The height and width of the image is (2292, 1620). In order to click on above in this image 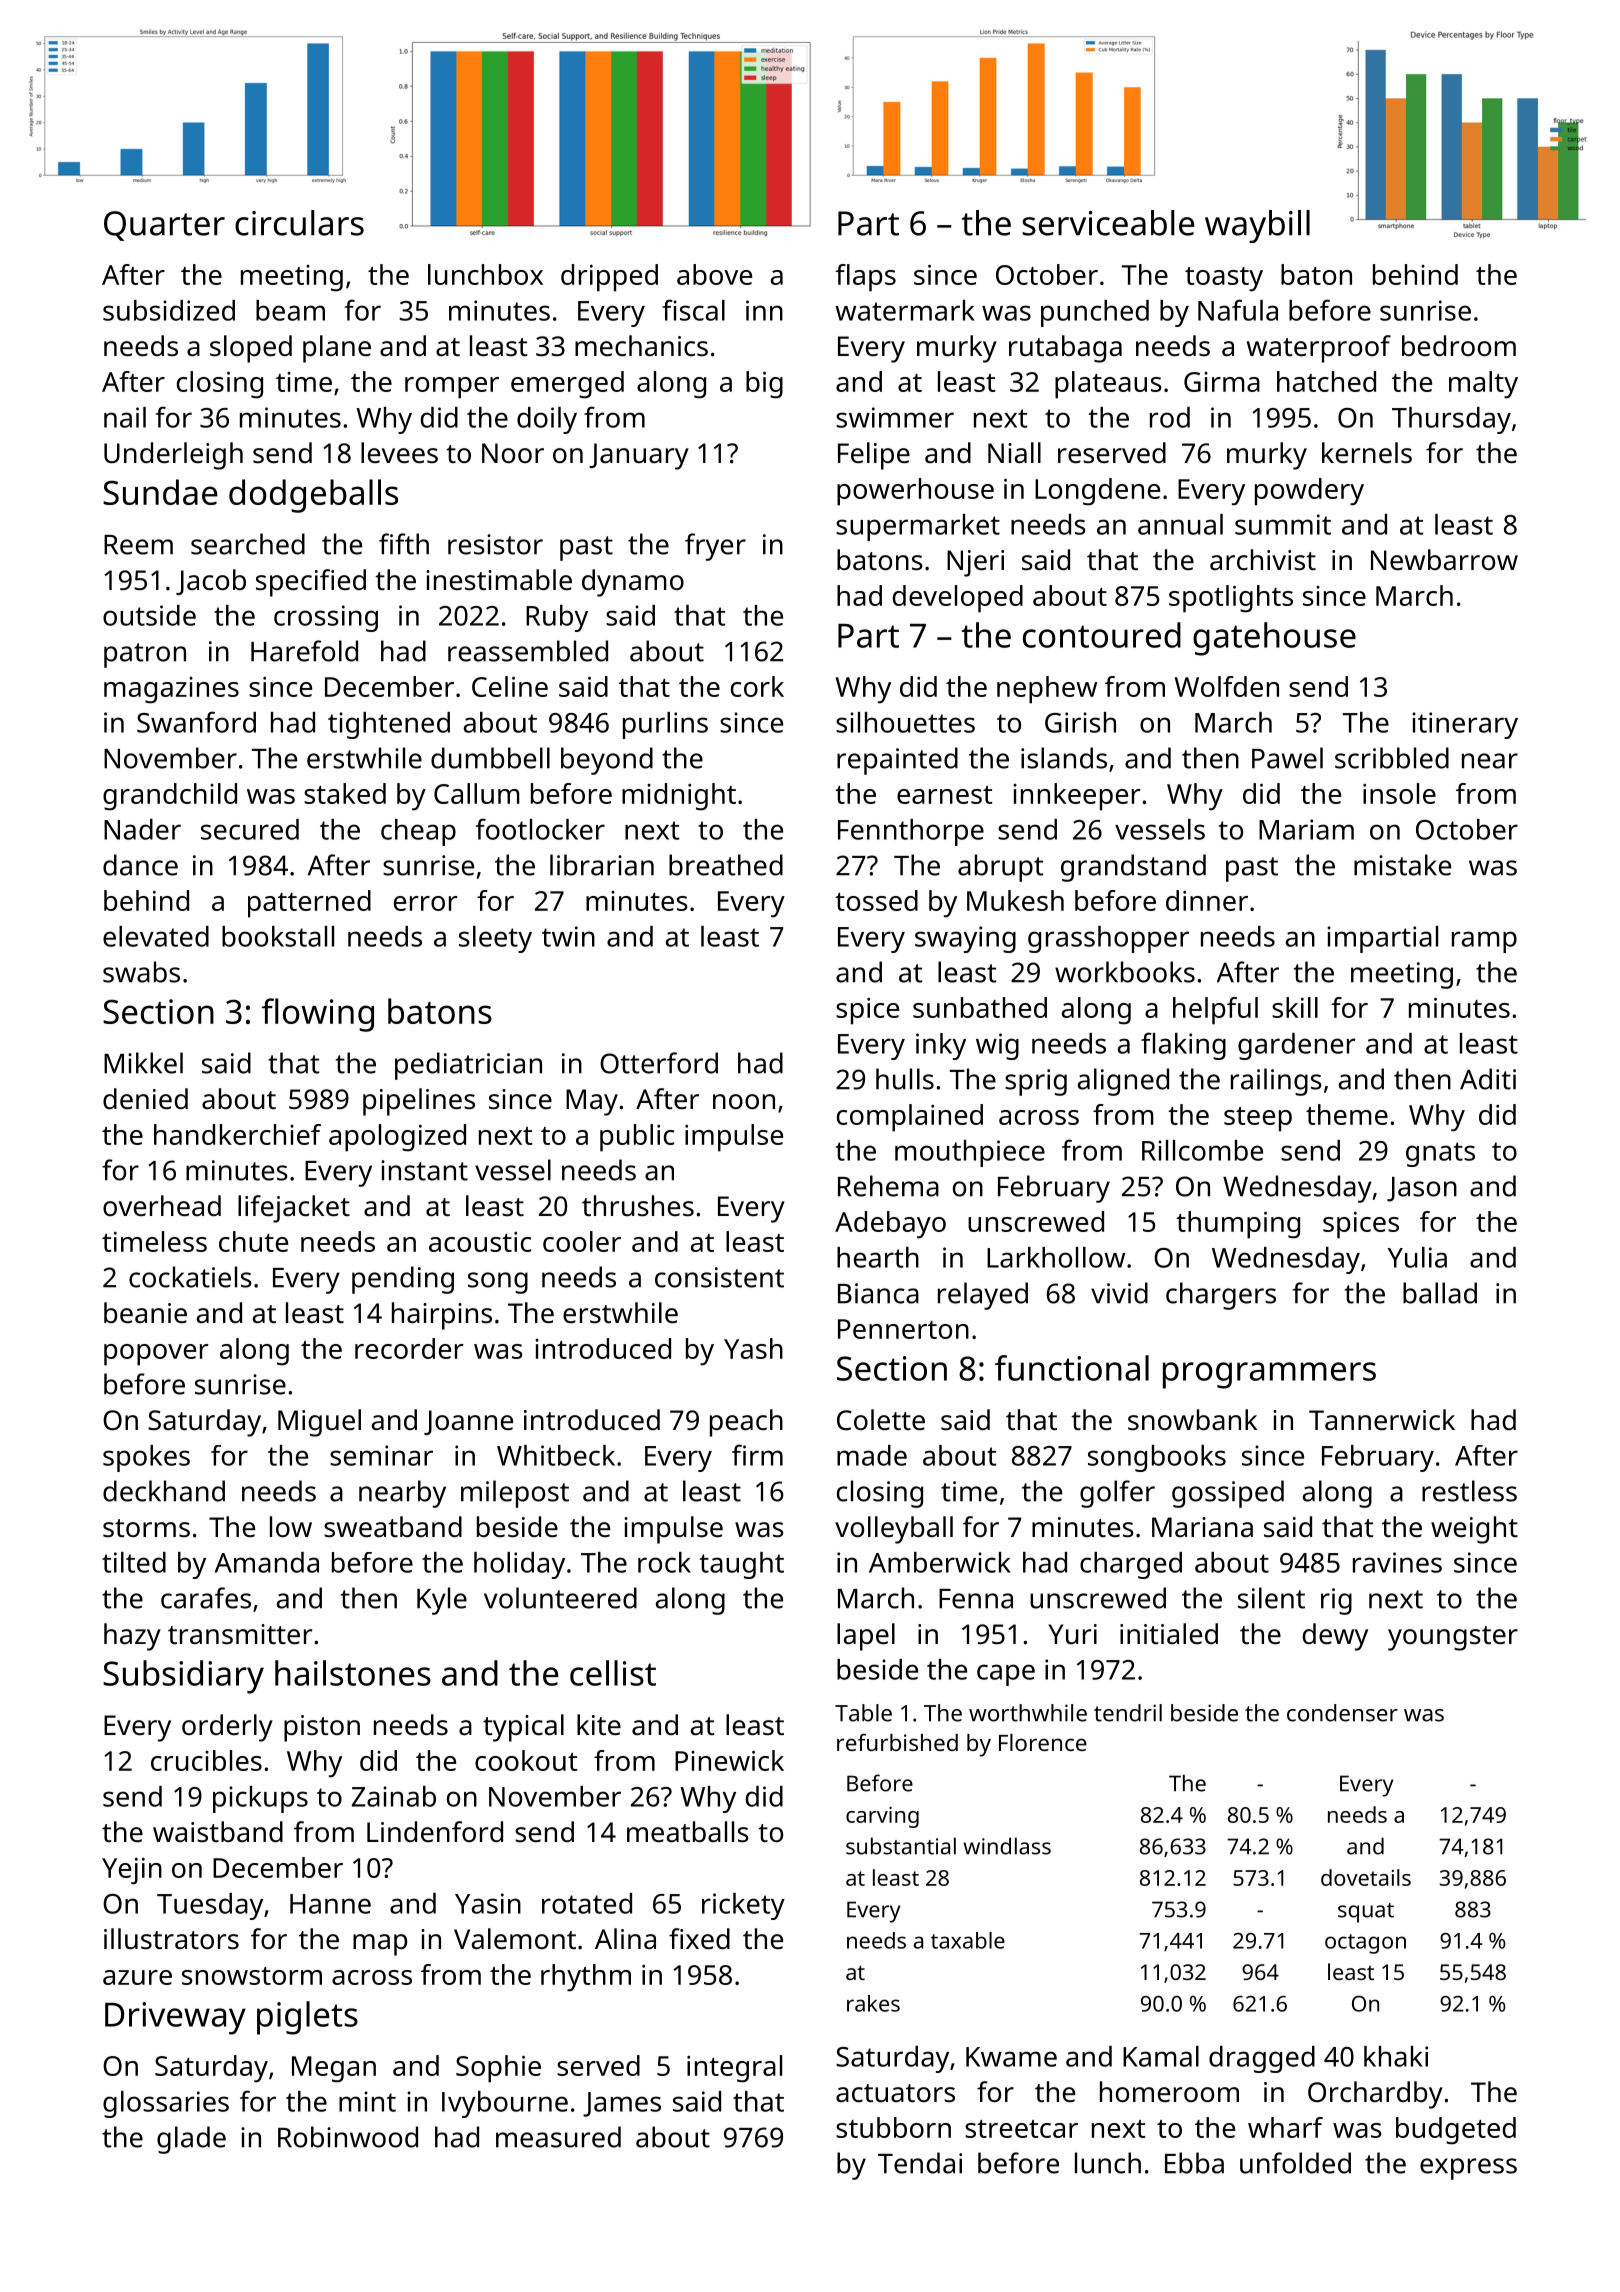, I will do `click(714, 274)`.
